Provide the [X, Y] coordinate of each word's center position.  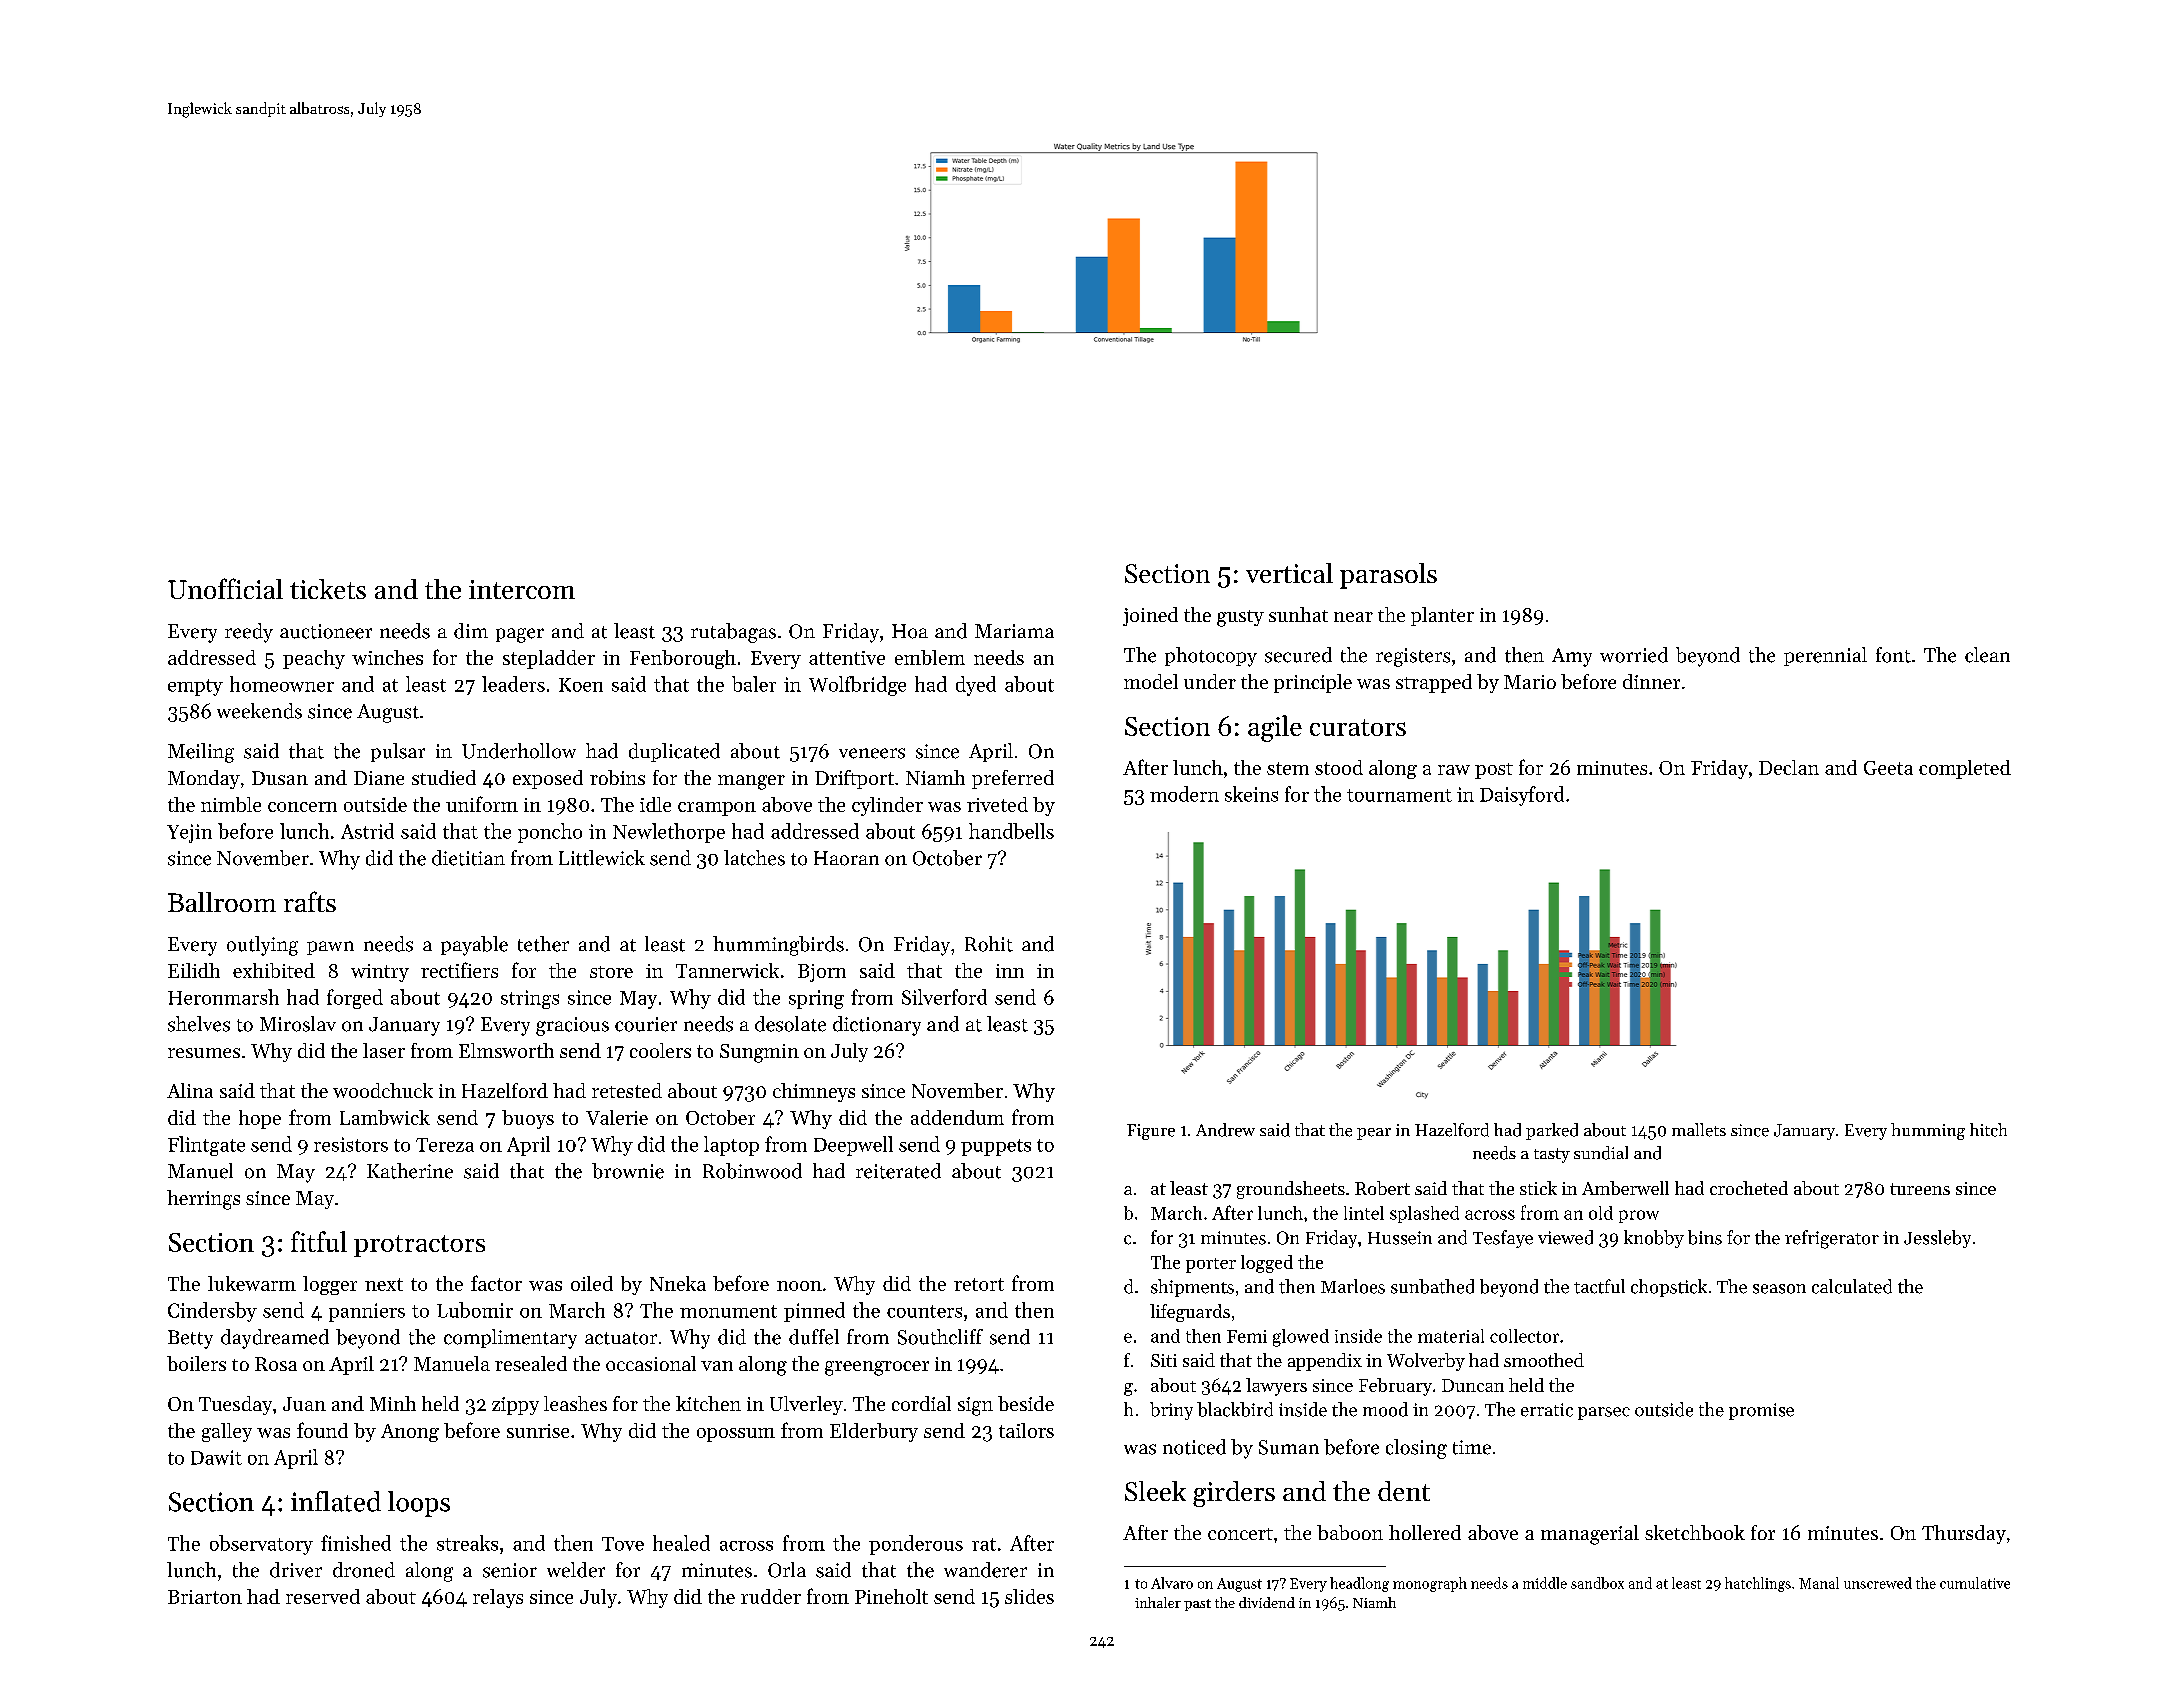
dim [471, 631]
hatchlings [1758, 1584]
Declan [1789, 767]
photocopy [1211, 657]
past [1197, 1605]
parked [1552, 1131]
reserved [323, 1596]
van [717, 1366]
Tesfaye [1503, 1239]
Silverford [944, 997]
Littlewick [602, 858]
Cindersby [212, 1312]
